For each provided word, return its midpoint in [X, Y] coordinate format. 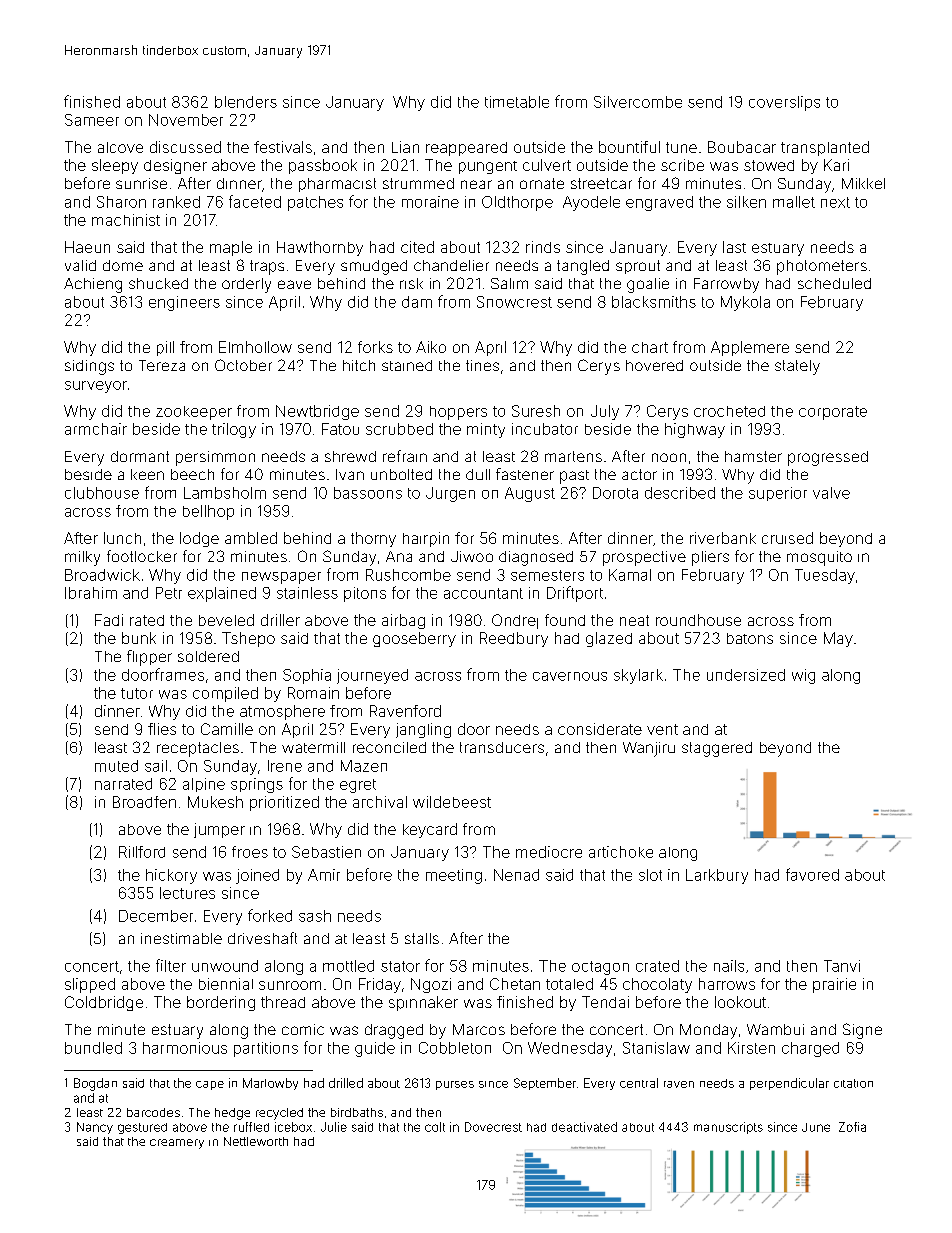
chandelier [451, 265]
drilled [346, 1083]
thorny [373, 539]
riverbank [723, 538]
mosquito [819, 558]
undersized [746, 675]
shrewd [350, 456]
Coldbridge [104, 1003]
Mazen [364, 766]
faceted [255, 201]
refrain [405, 456]
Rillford [142, 852]
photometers [822, 267]
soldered [208, 656]
